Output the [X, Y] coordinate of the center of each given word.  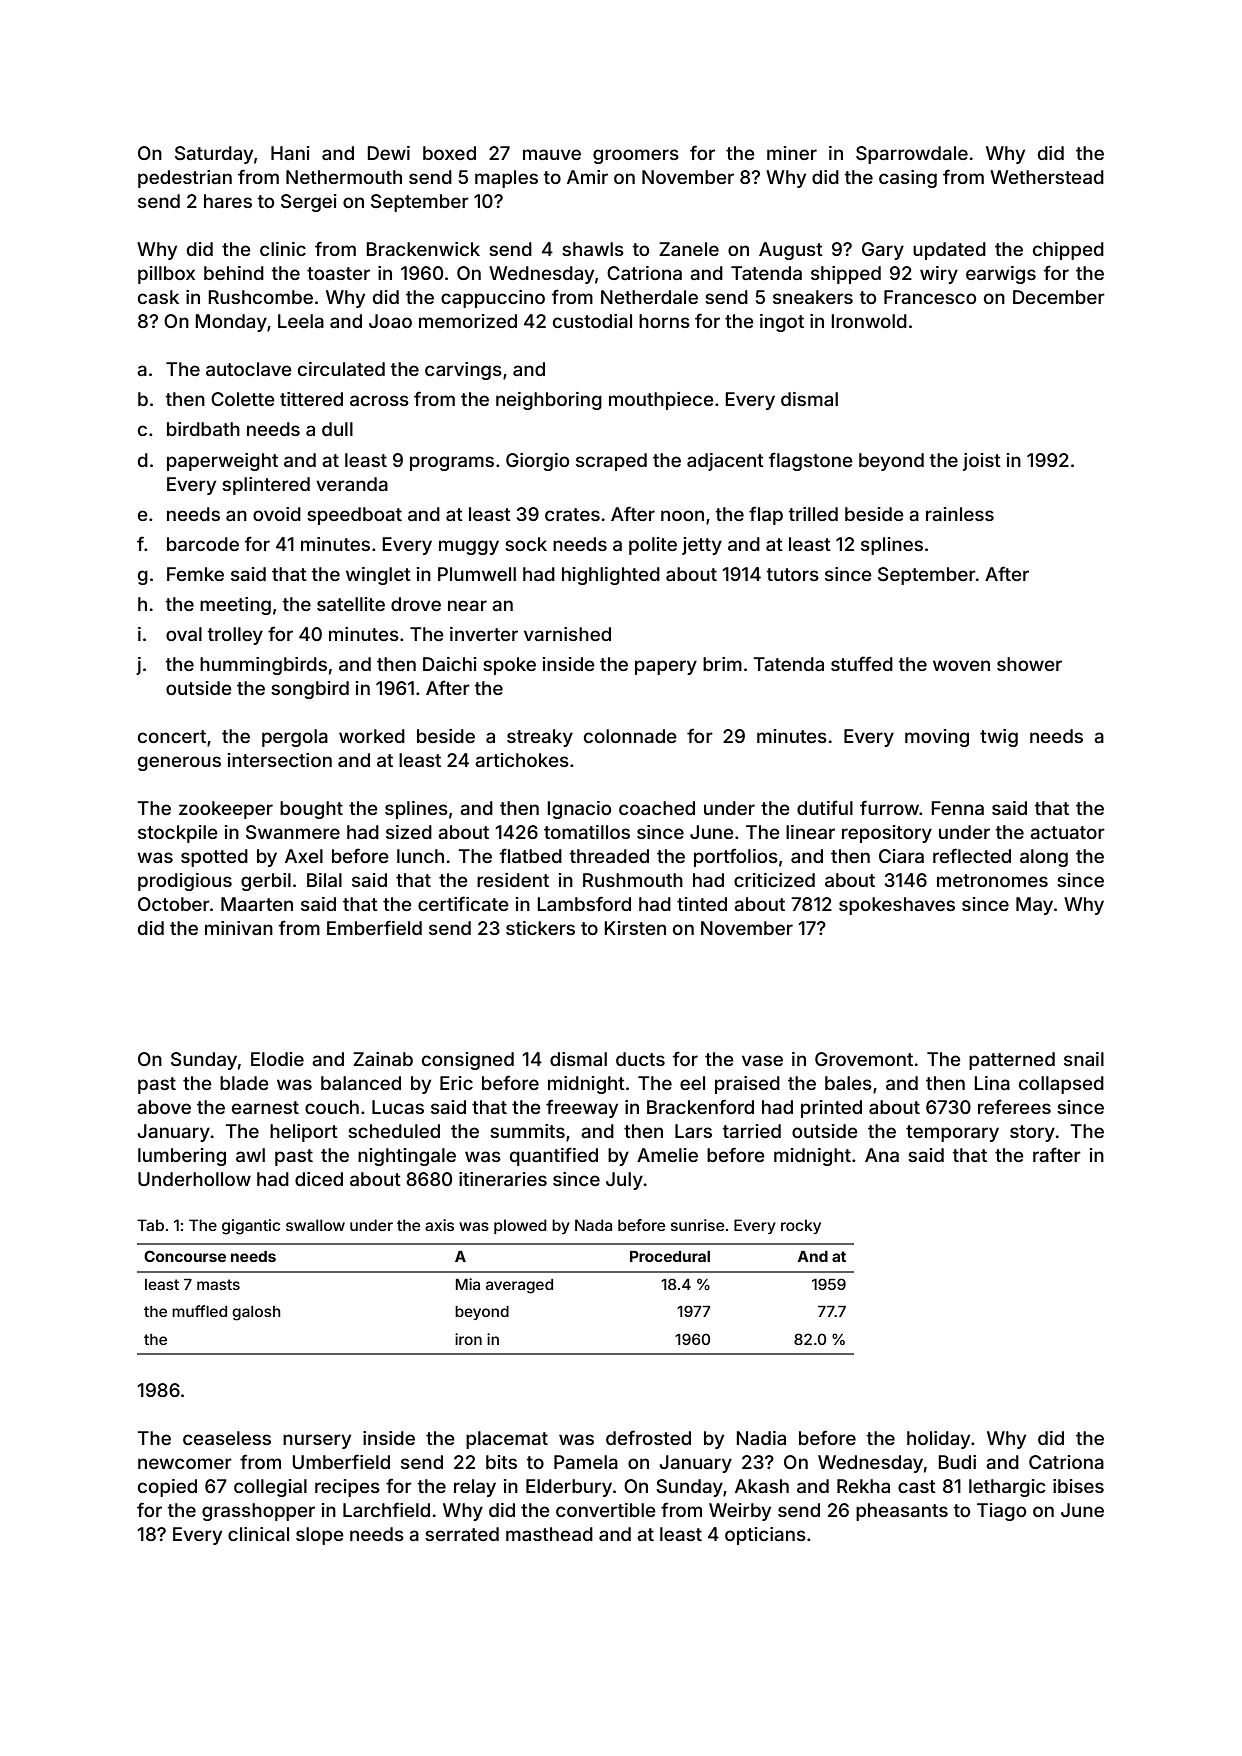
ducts [640, 1059]
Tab [150, 1225]
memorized [468, 321]
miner [792, 153]
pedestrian [185, 179]
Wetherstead [1047, 177]
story [1032, 1133]
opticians [765, 1536]
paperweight [222, 462]
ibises [1078, 1486]
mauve [552, 154]
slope [320, 1536]
